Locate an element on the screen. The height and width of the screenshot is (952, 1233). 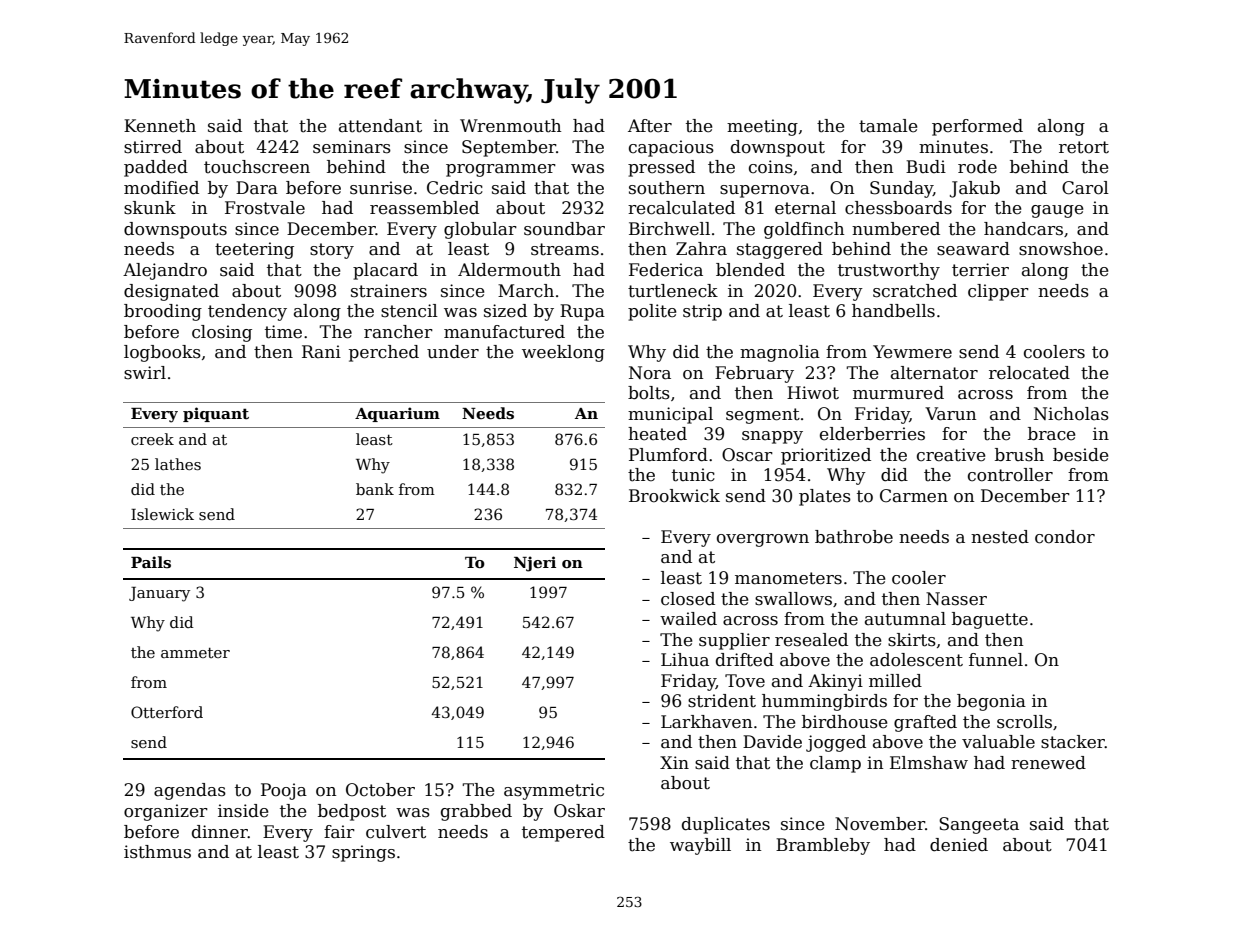
springs is located at coordinates (363, 853).
